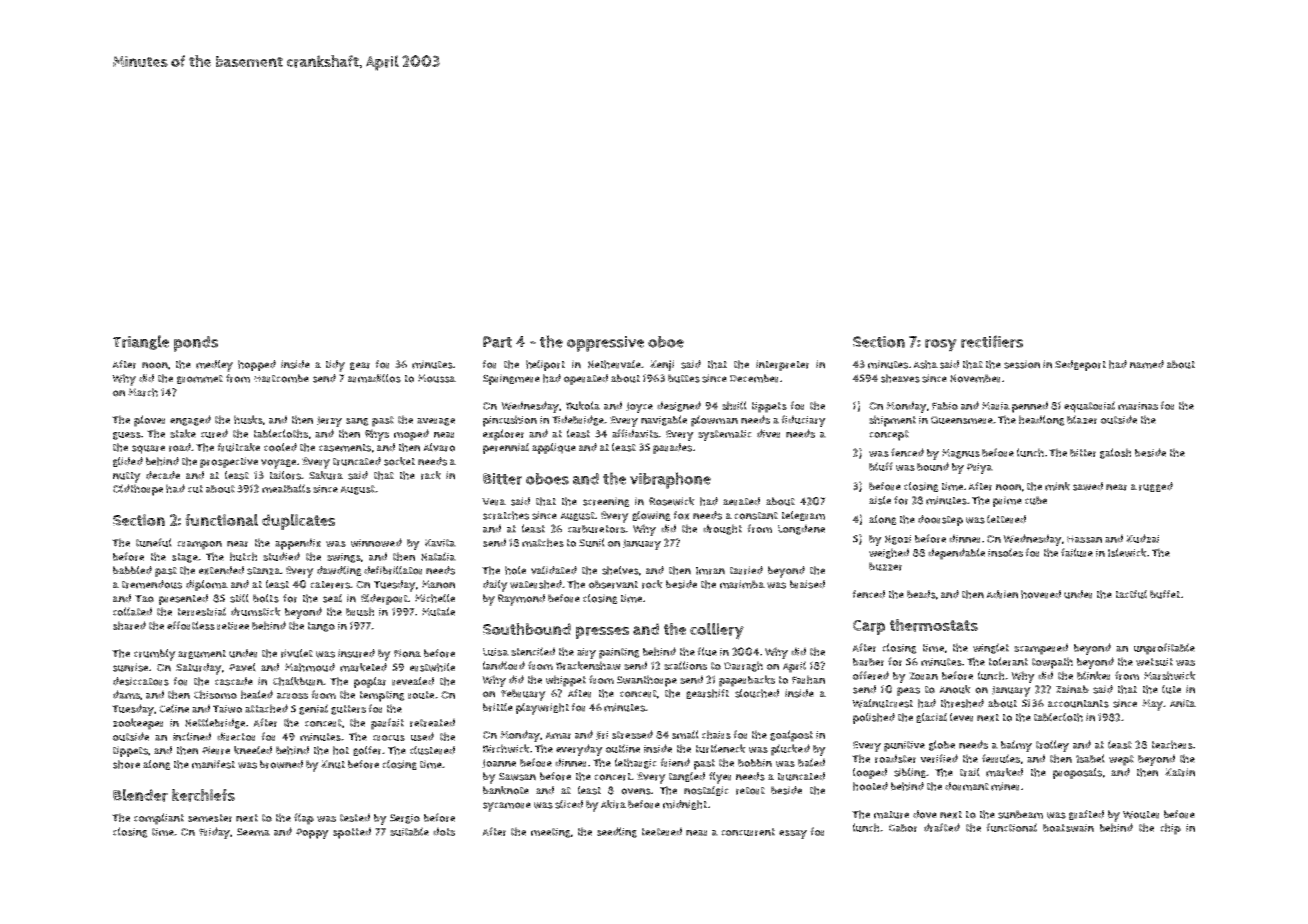  I want to click on Blender, so click(140, 795).
